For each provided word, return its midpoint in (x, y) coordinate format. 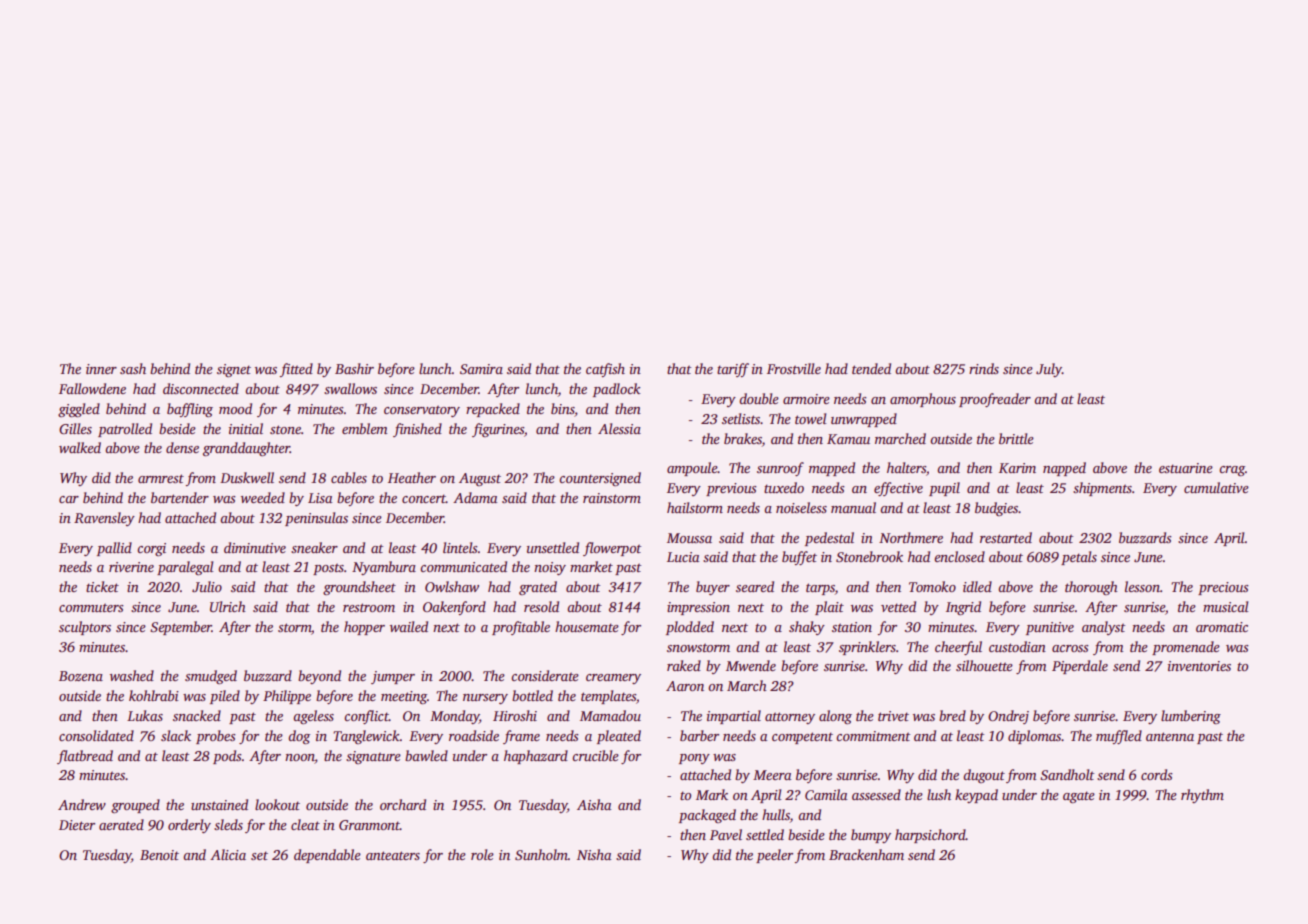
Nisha (594, 854)
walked (80, 447)
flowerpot (612, 549)
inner (101, 369)
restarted (1006, 537)
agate (1079, 797)
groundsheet (359, 588)
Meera (772, 775)
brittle (1016, 438)
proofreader (995, 400)
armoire (806, 399)
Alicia (228, 854)
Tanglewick (366, 737)
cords (1157, 774)
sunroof (780, 469)
